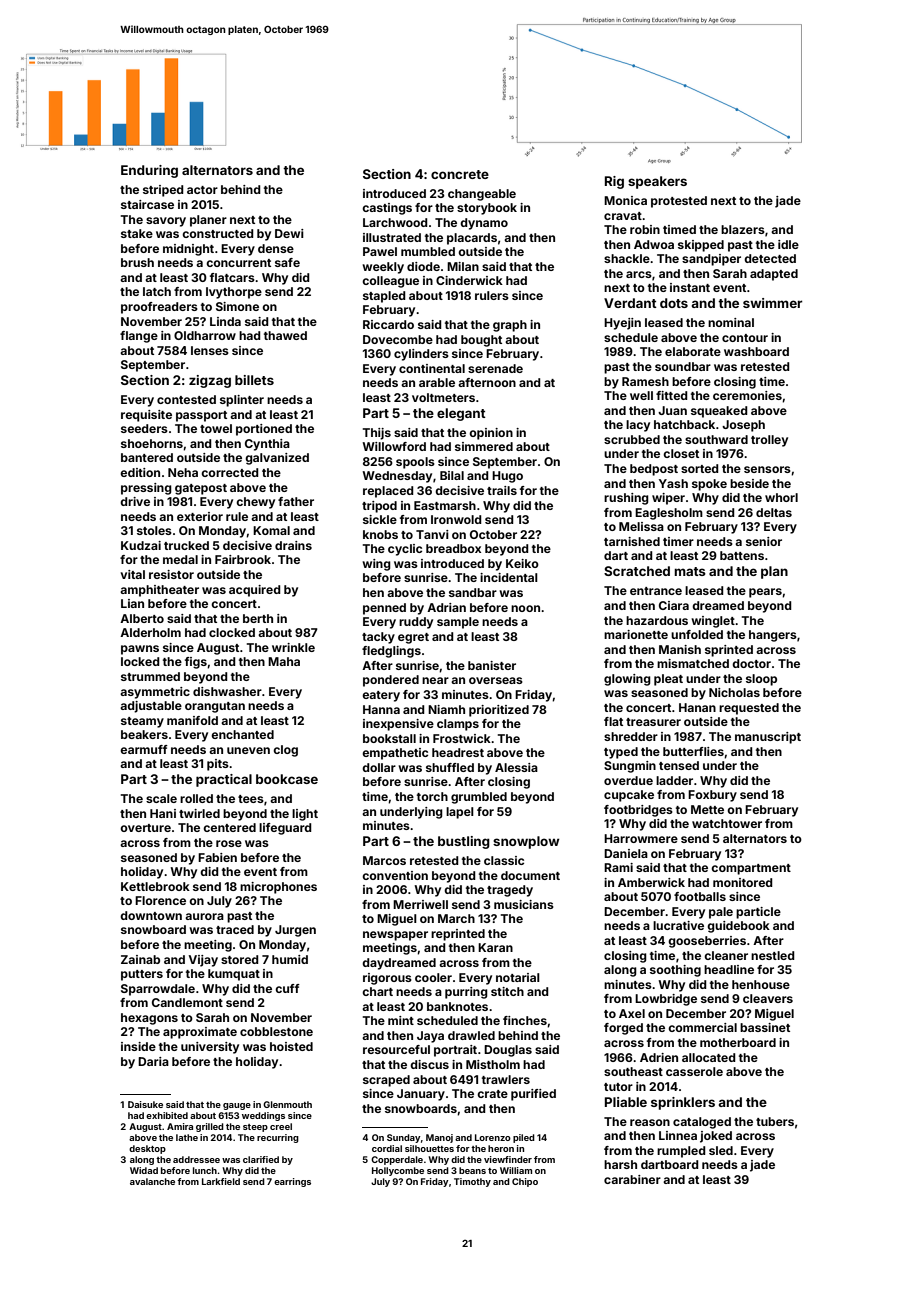 The width and height of the document is (924, 1308). Describe the element at coordinates (221, 1181) in the document. I see `Larkfield` at that location.
